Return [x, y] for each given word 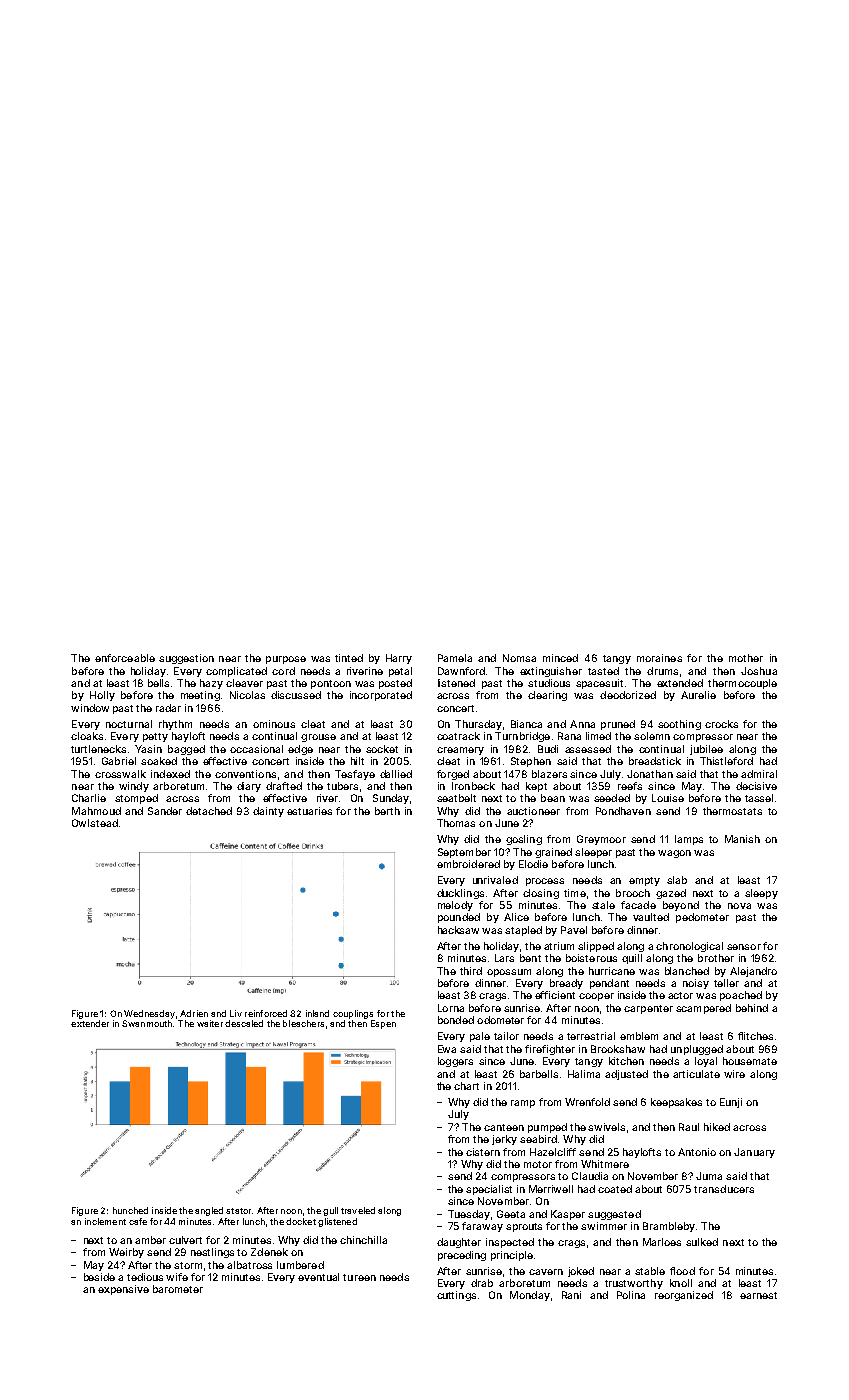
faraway [482, 1227]
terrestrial [591, 1036]
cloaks [87, 736]
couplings [353, 1014]
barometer [178, 1289]
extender [90, 1023]
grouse [318, 738]
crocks [721, 724]
